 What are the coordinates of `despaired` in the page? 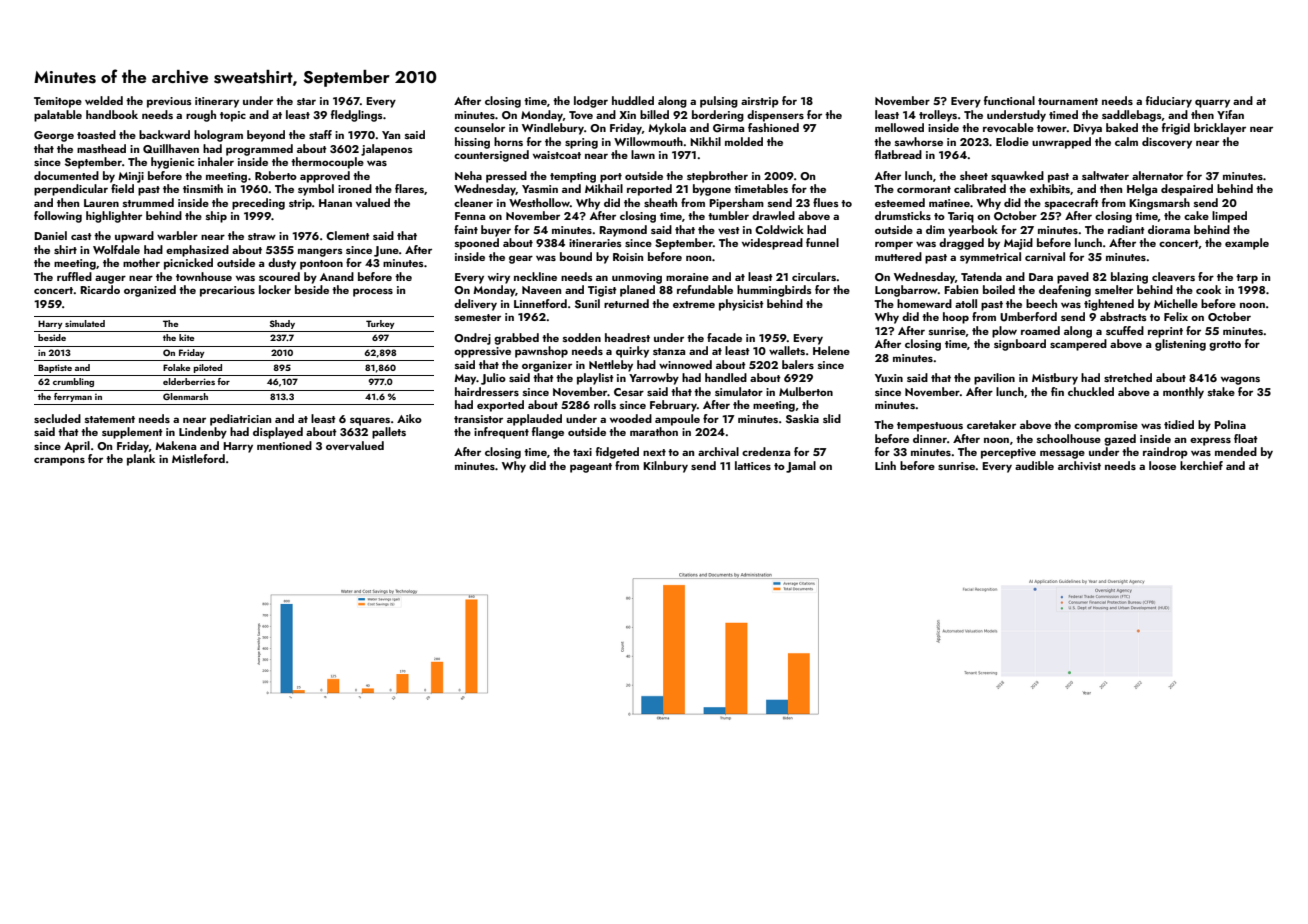 It's located at (1187, 190).
